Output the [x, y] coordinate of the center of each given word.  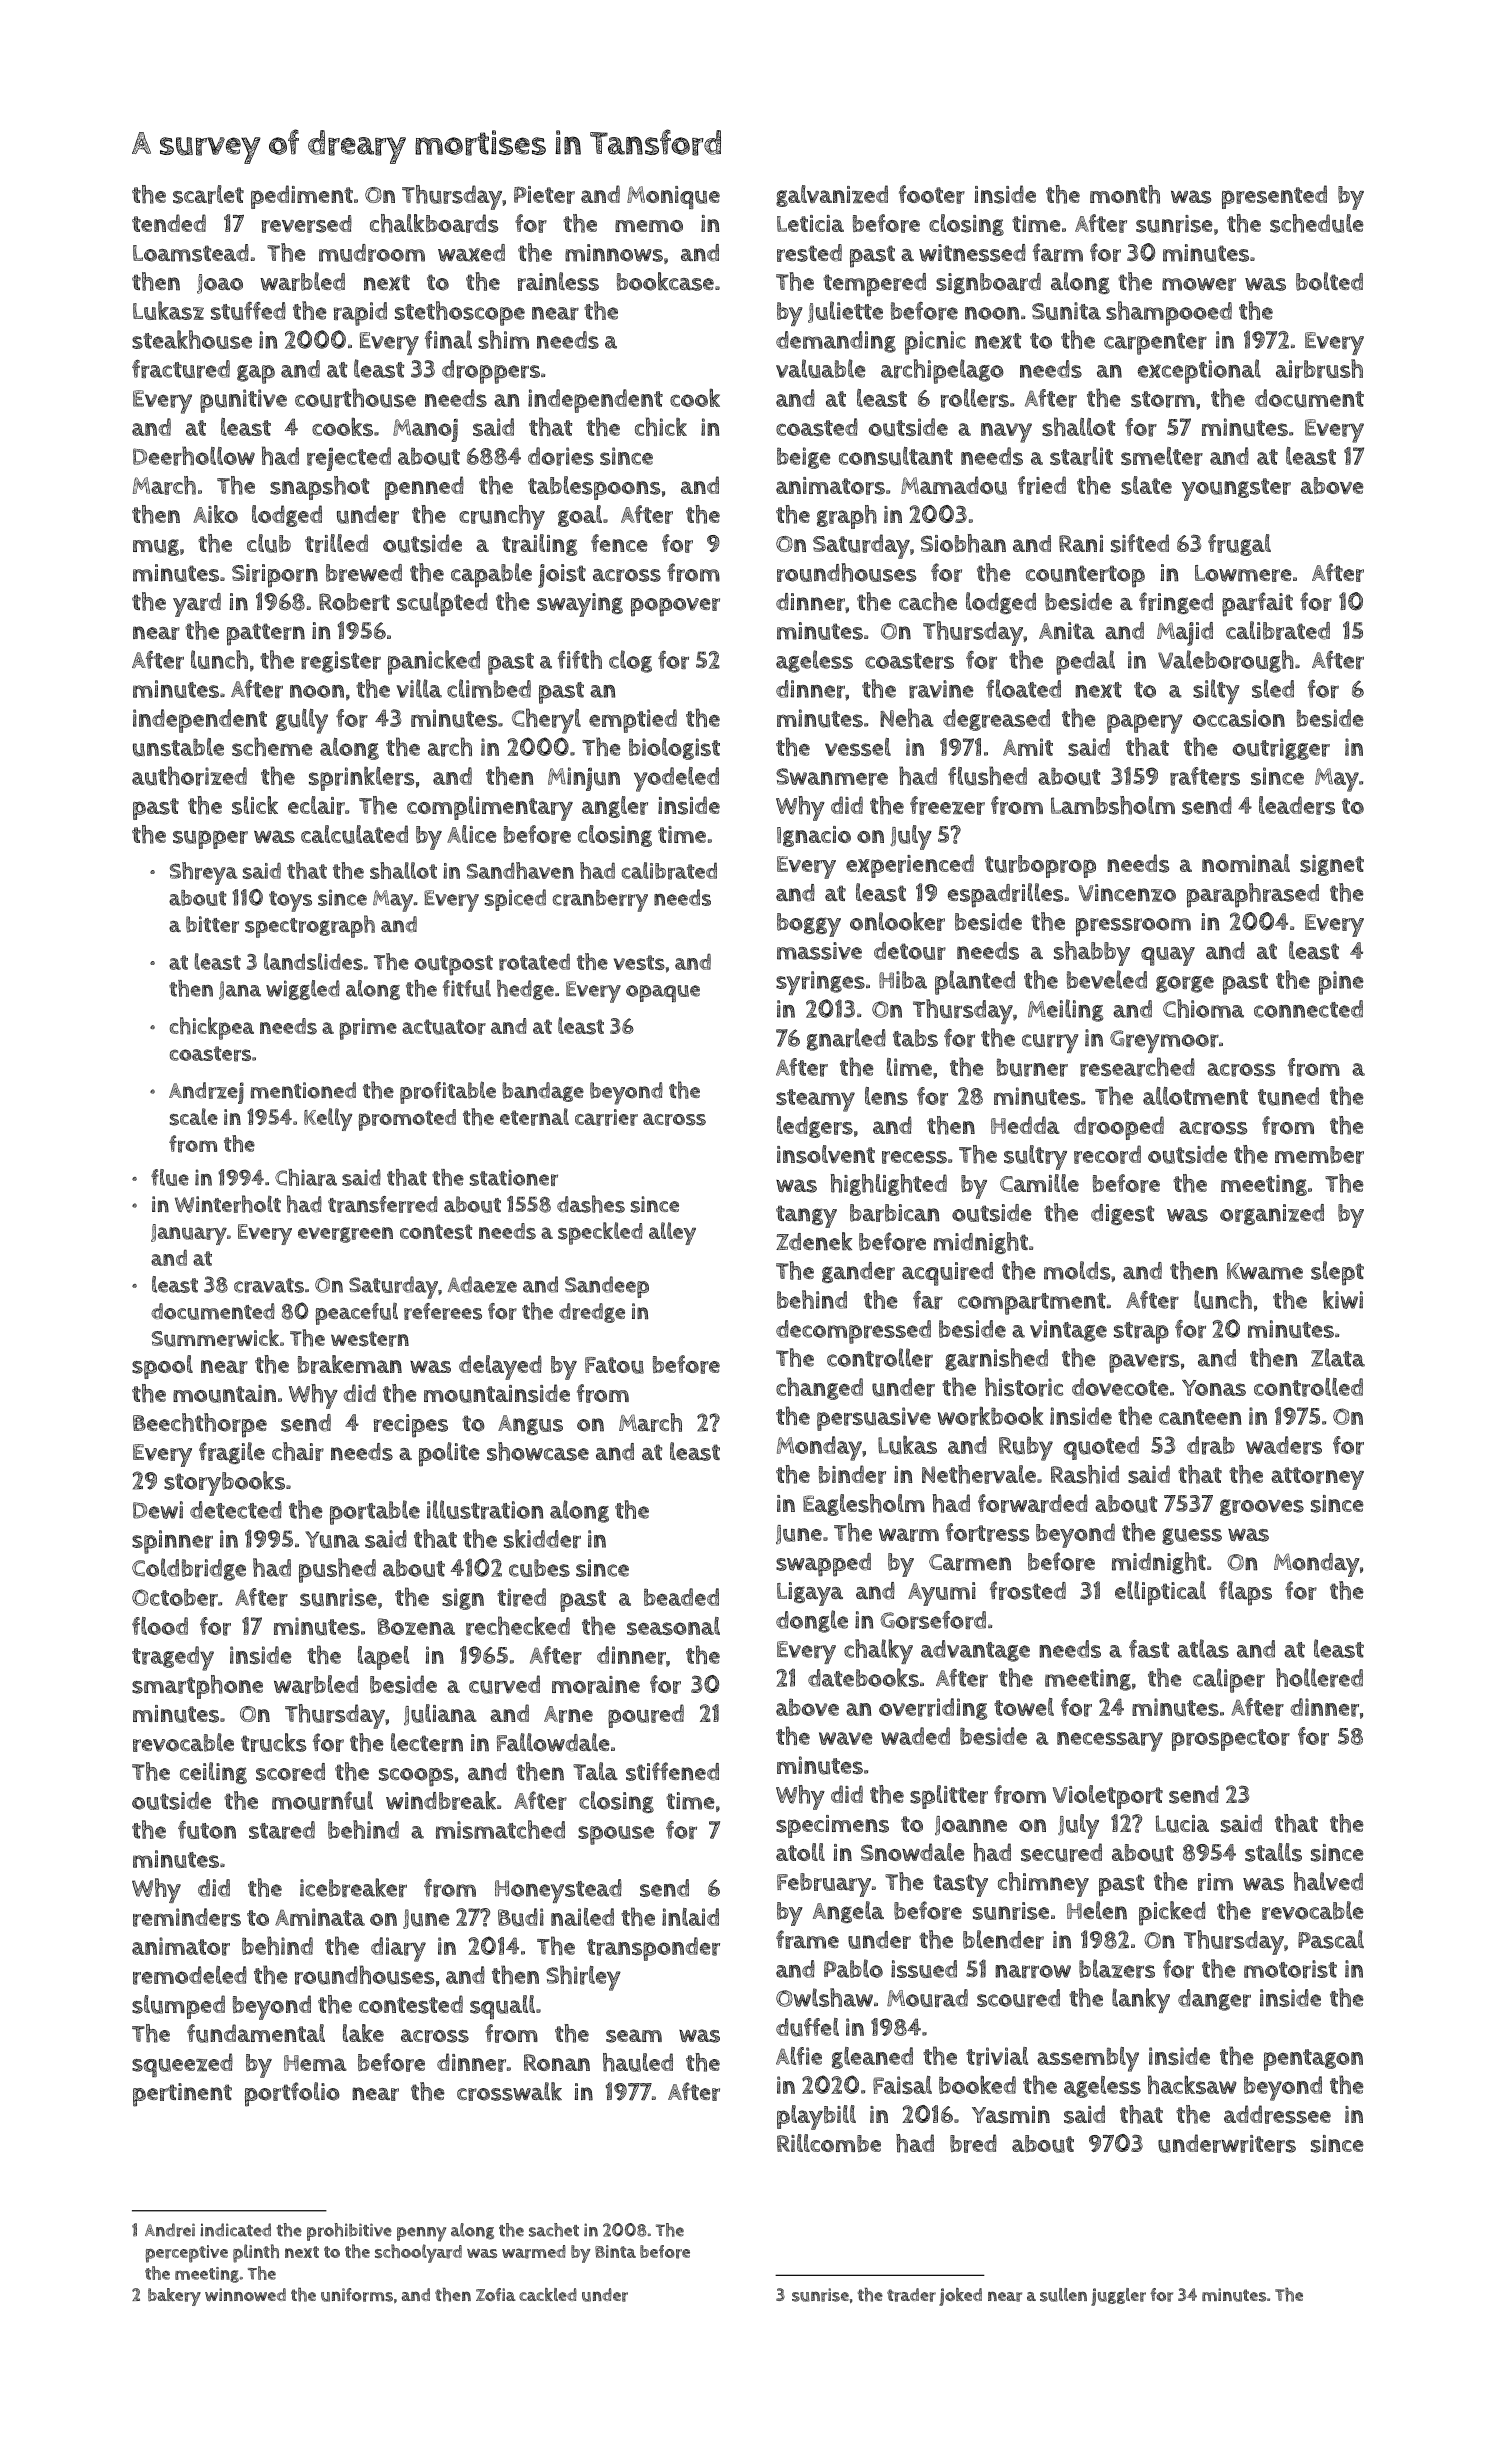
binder [852, 1474]
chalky [878, 1651]
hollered [1319, 1677]
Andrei [170, 2230]
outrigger [1281, 749]
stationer [514, 1177]
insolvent [826, 1154]
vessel [858, 747]
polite [449, 1454]
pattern [266, 634]
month [1125, 194]
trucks [273, 1742]
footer [932, 194]
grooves [1262, 1507]
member [1319, 1155]
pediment [302, 197]
